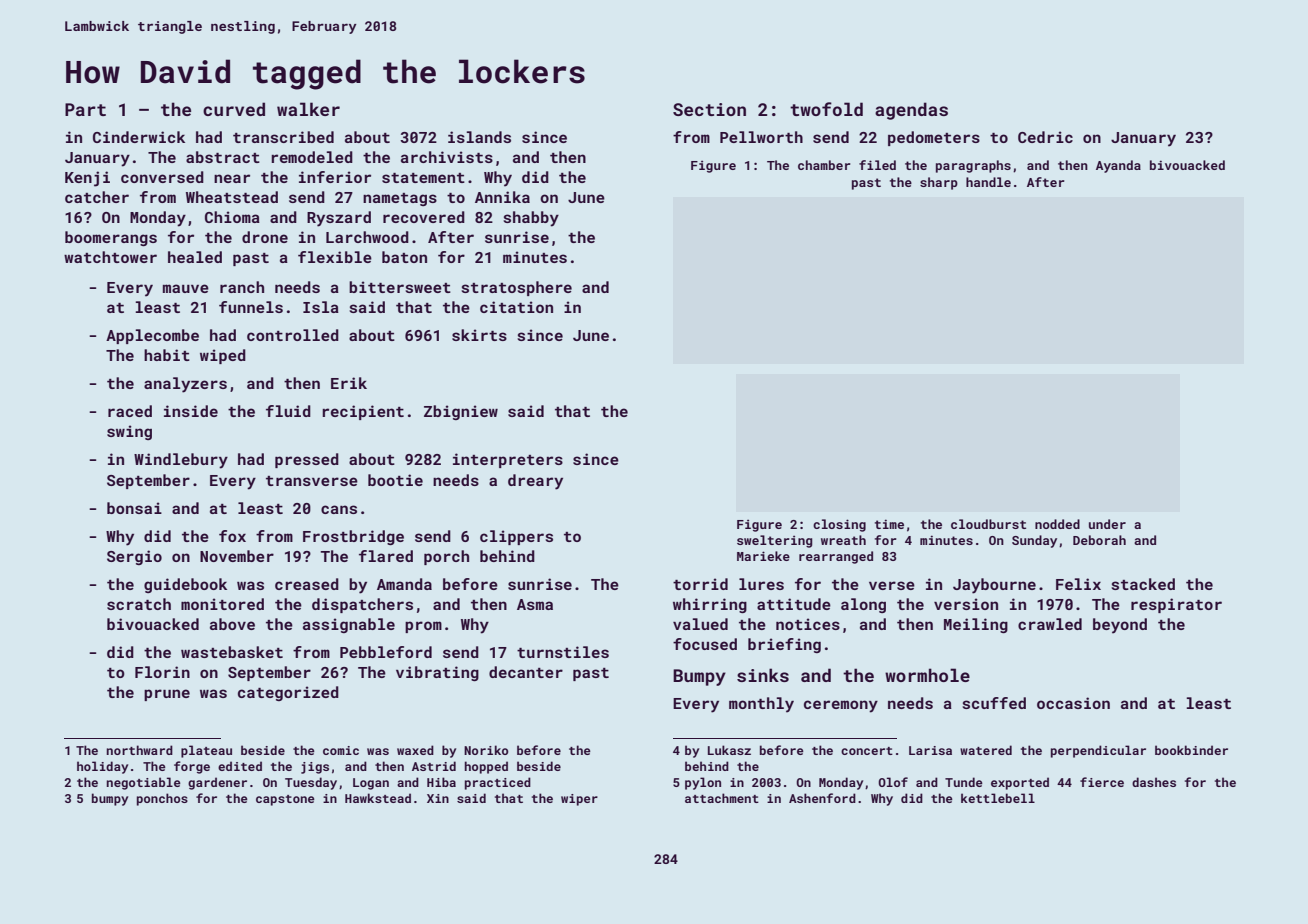 The height and width of the screenshot is (924, 1308). Describe the element at coordinates (535, 604) in the screenshot. I see `Asma` at that location.
